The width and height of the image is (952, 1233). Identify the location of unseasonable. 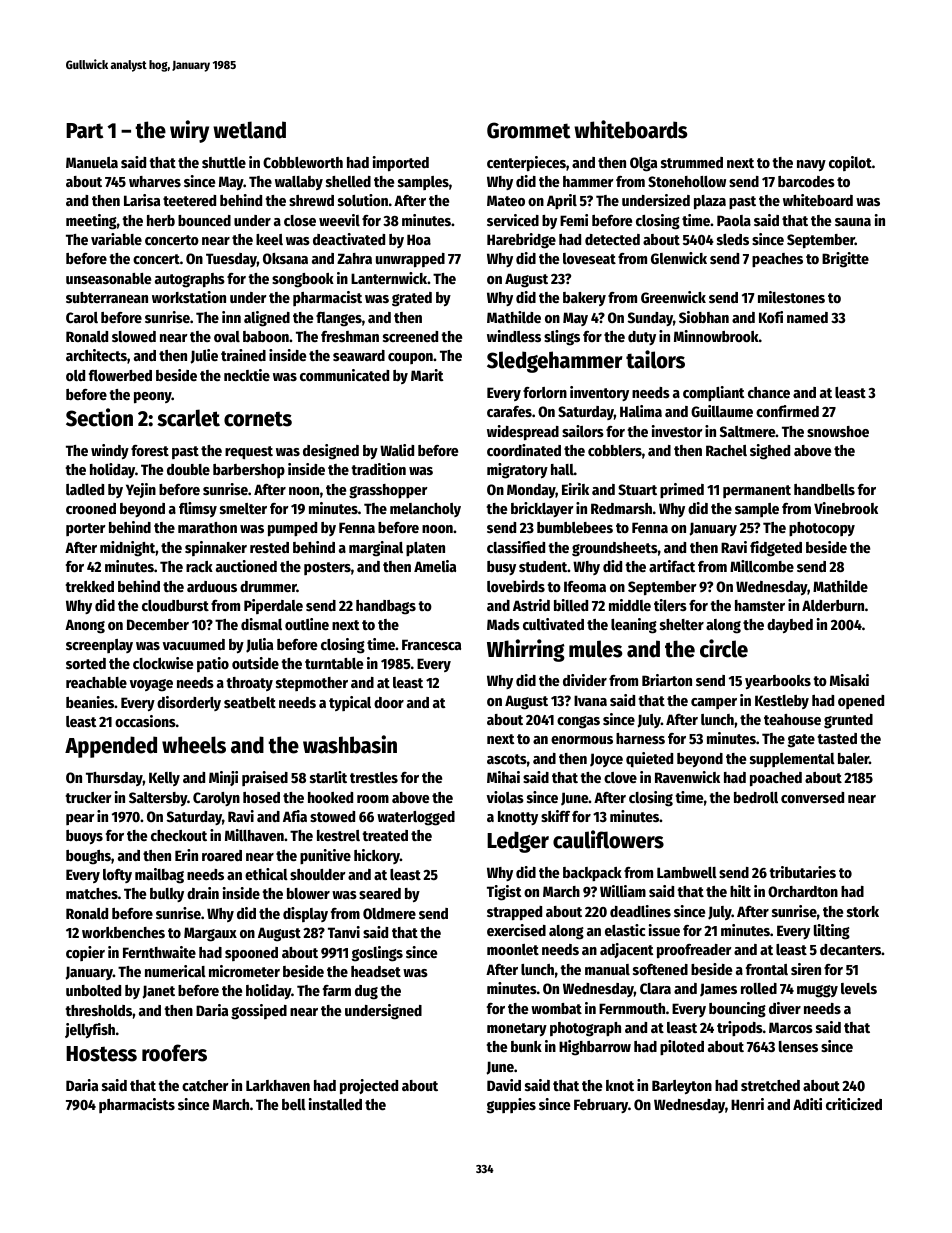
(108, 278).
